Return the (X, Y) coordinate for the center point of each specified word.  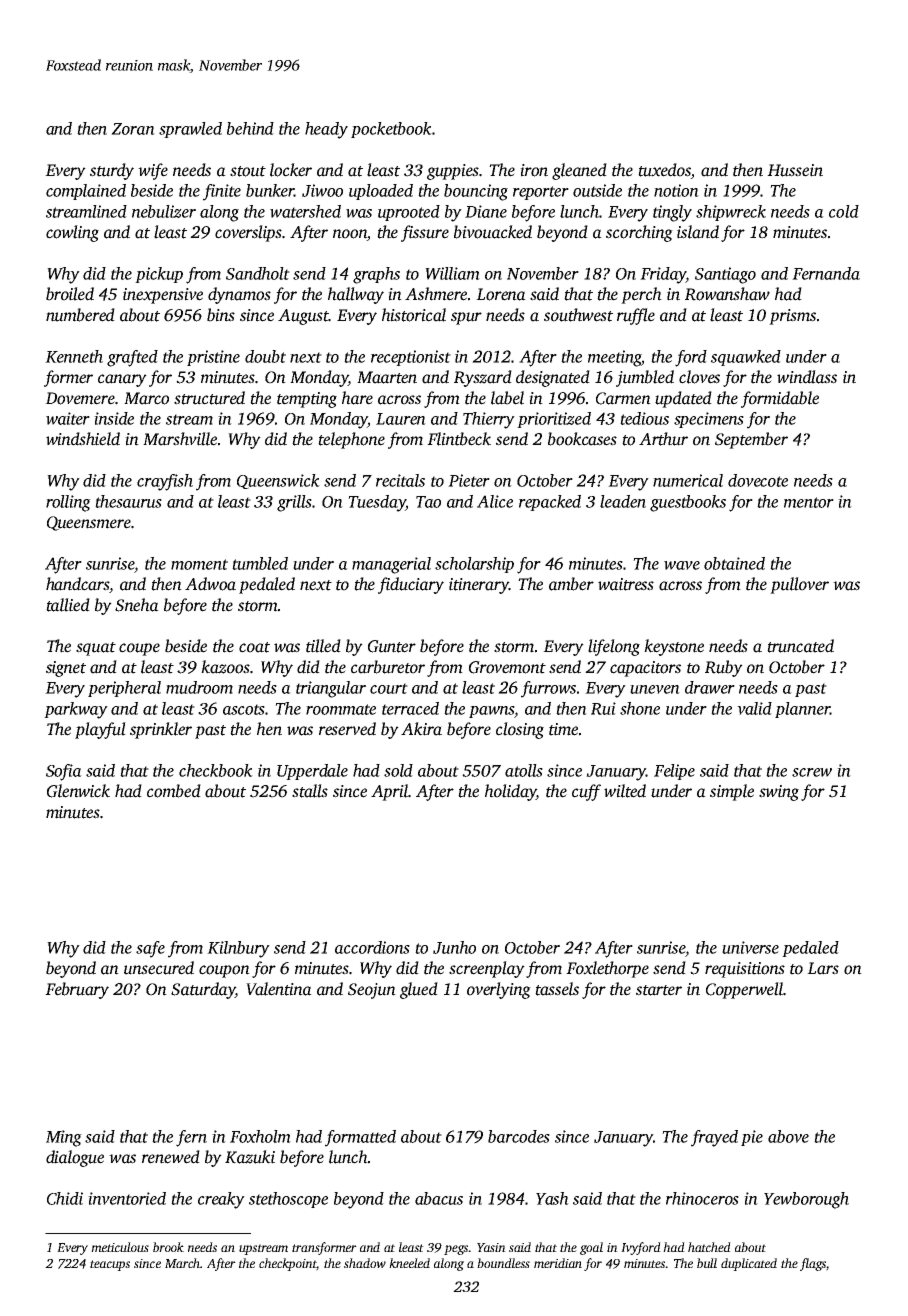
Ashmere (436, 294)
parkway (76, 710)
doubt (265, 356)
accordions (372, 947)
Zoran (133, 129)
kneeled (409, 1263)
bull (707, 1263)
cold (844, 211)
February (77, 990)
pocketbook (391, 130)
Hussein (795, 170)
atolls (524, 770)
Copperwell (744, 990)
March (182, 1263)
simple (732, 792)
